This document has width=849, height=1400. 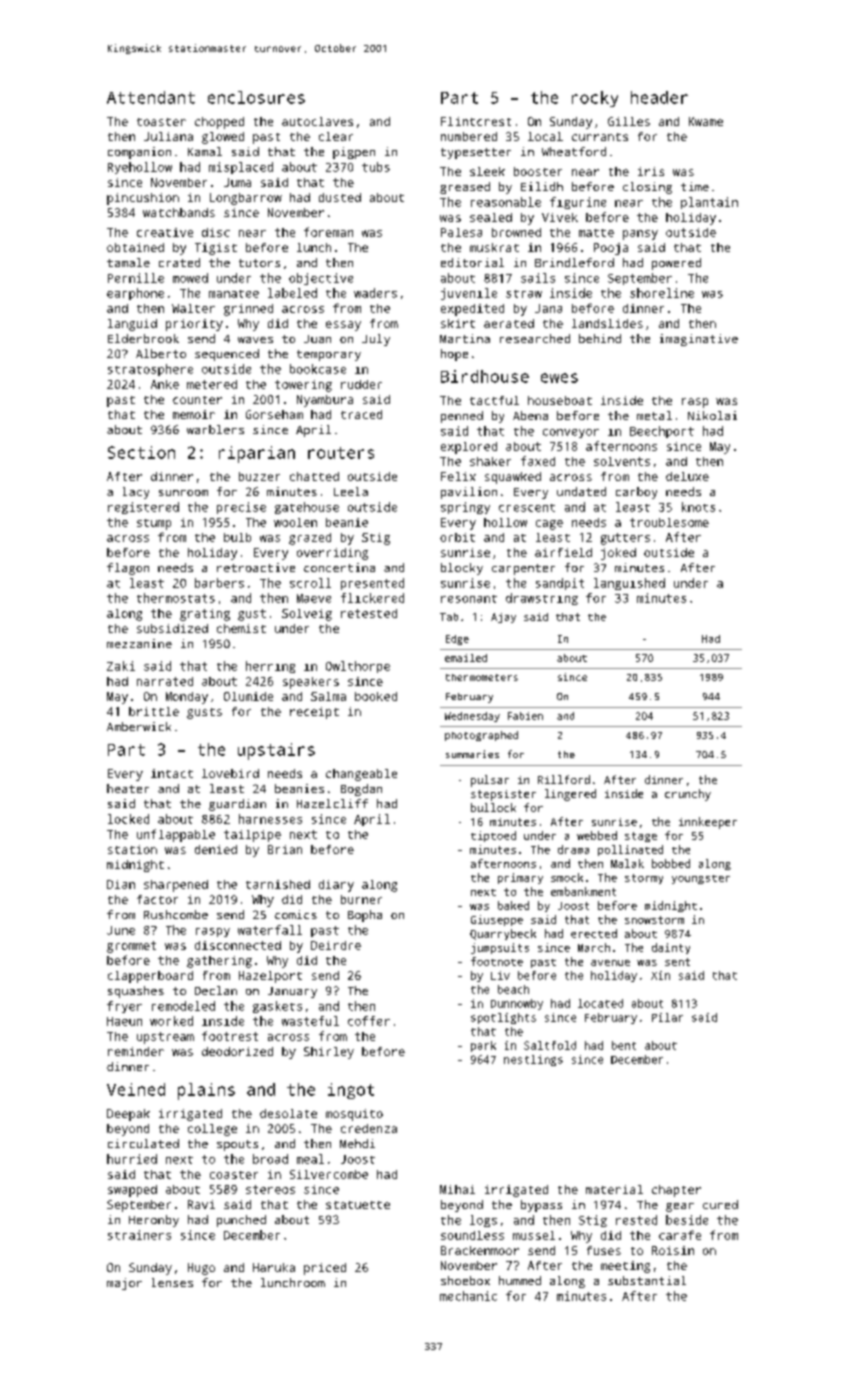 I want to click on Palesa, so click(x=461, y=232).
